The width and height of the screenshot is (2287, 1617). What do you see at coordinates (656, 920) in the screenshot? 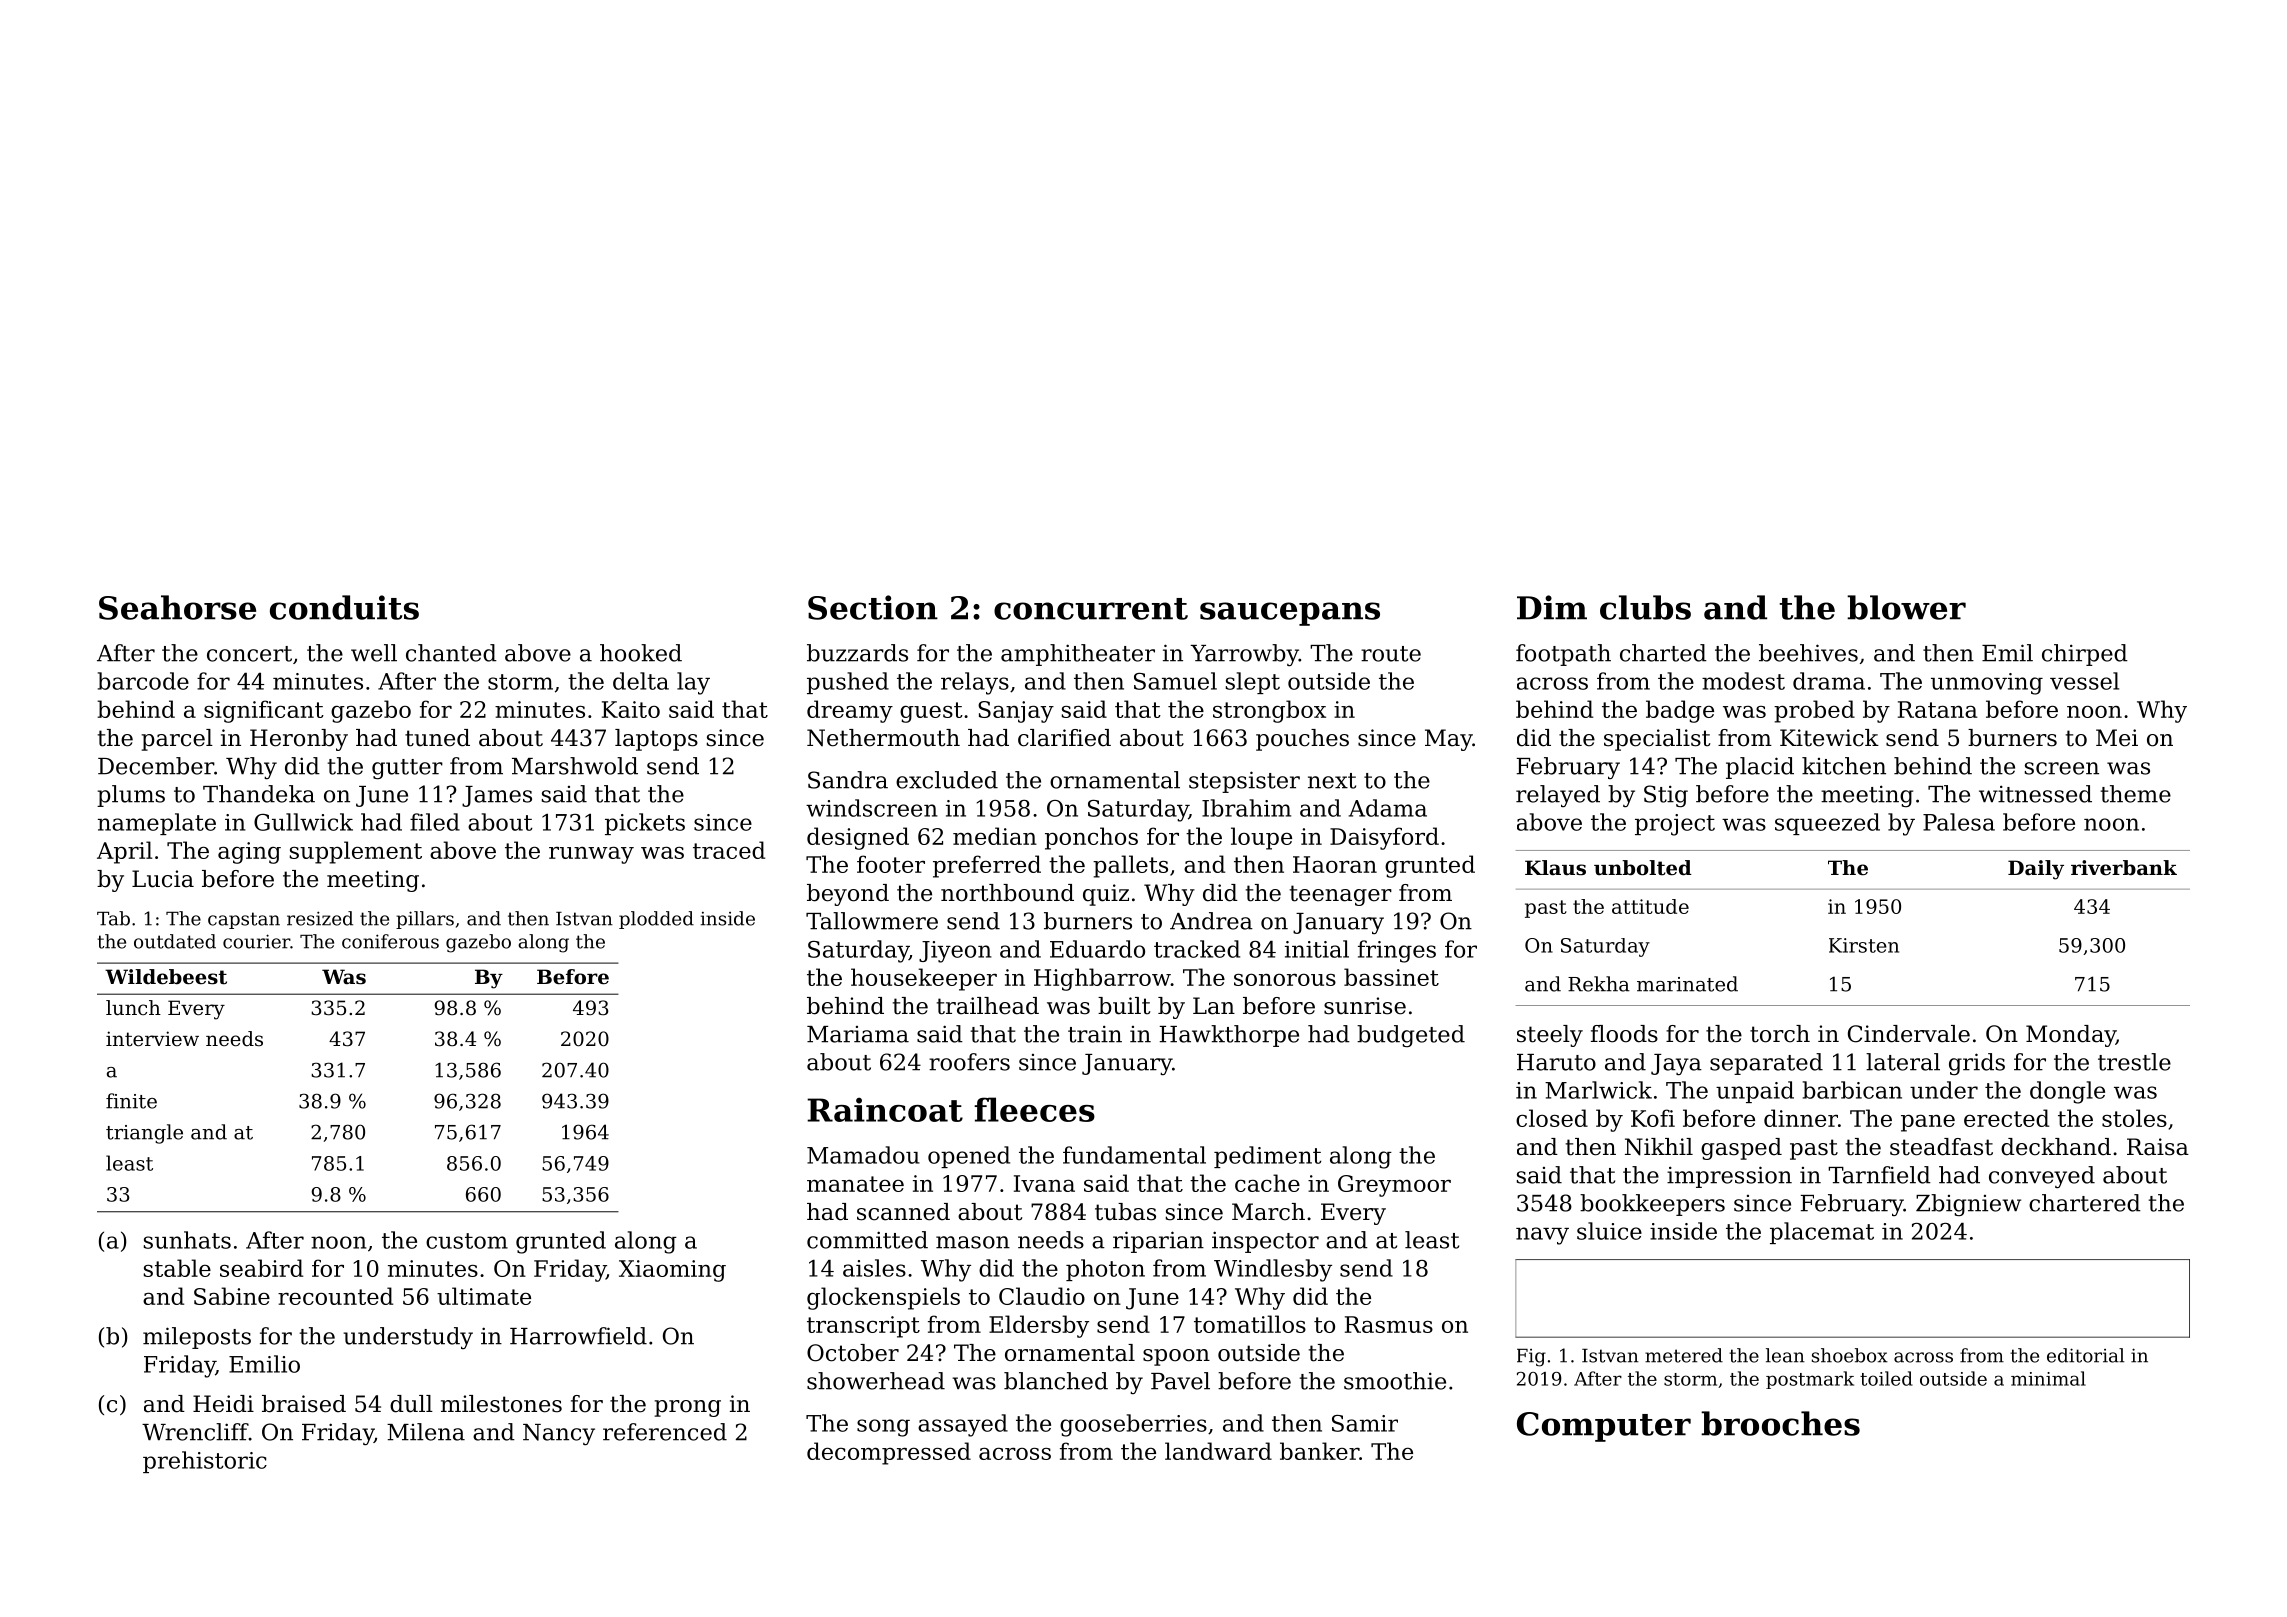
I see `plodded` at bounding box center [656, 920].
